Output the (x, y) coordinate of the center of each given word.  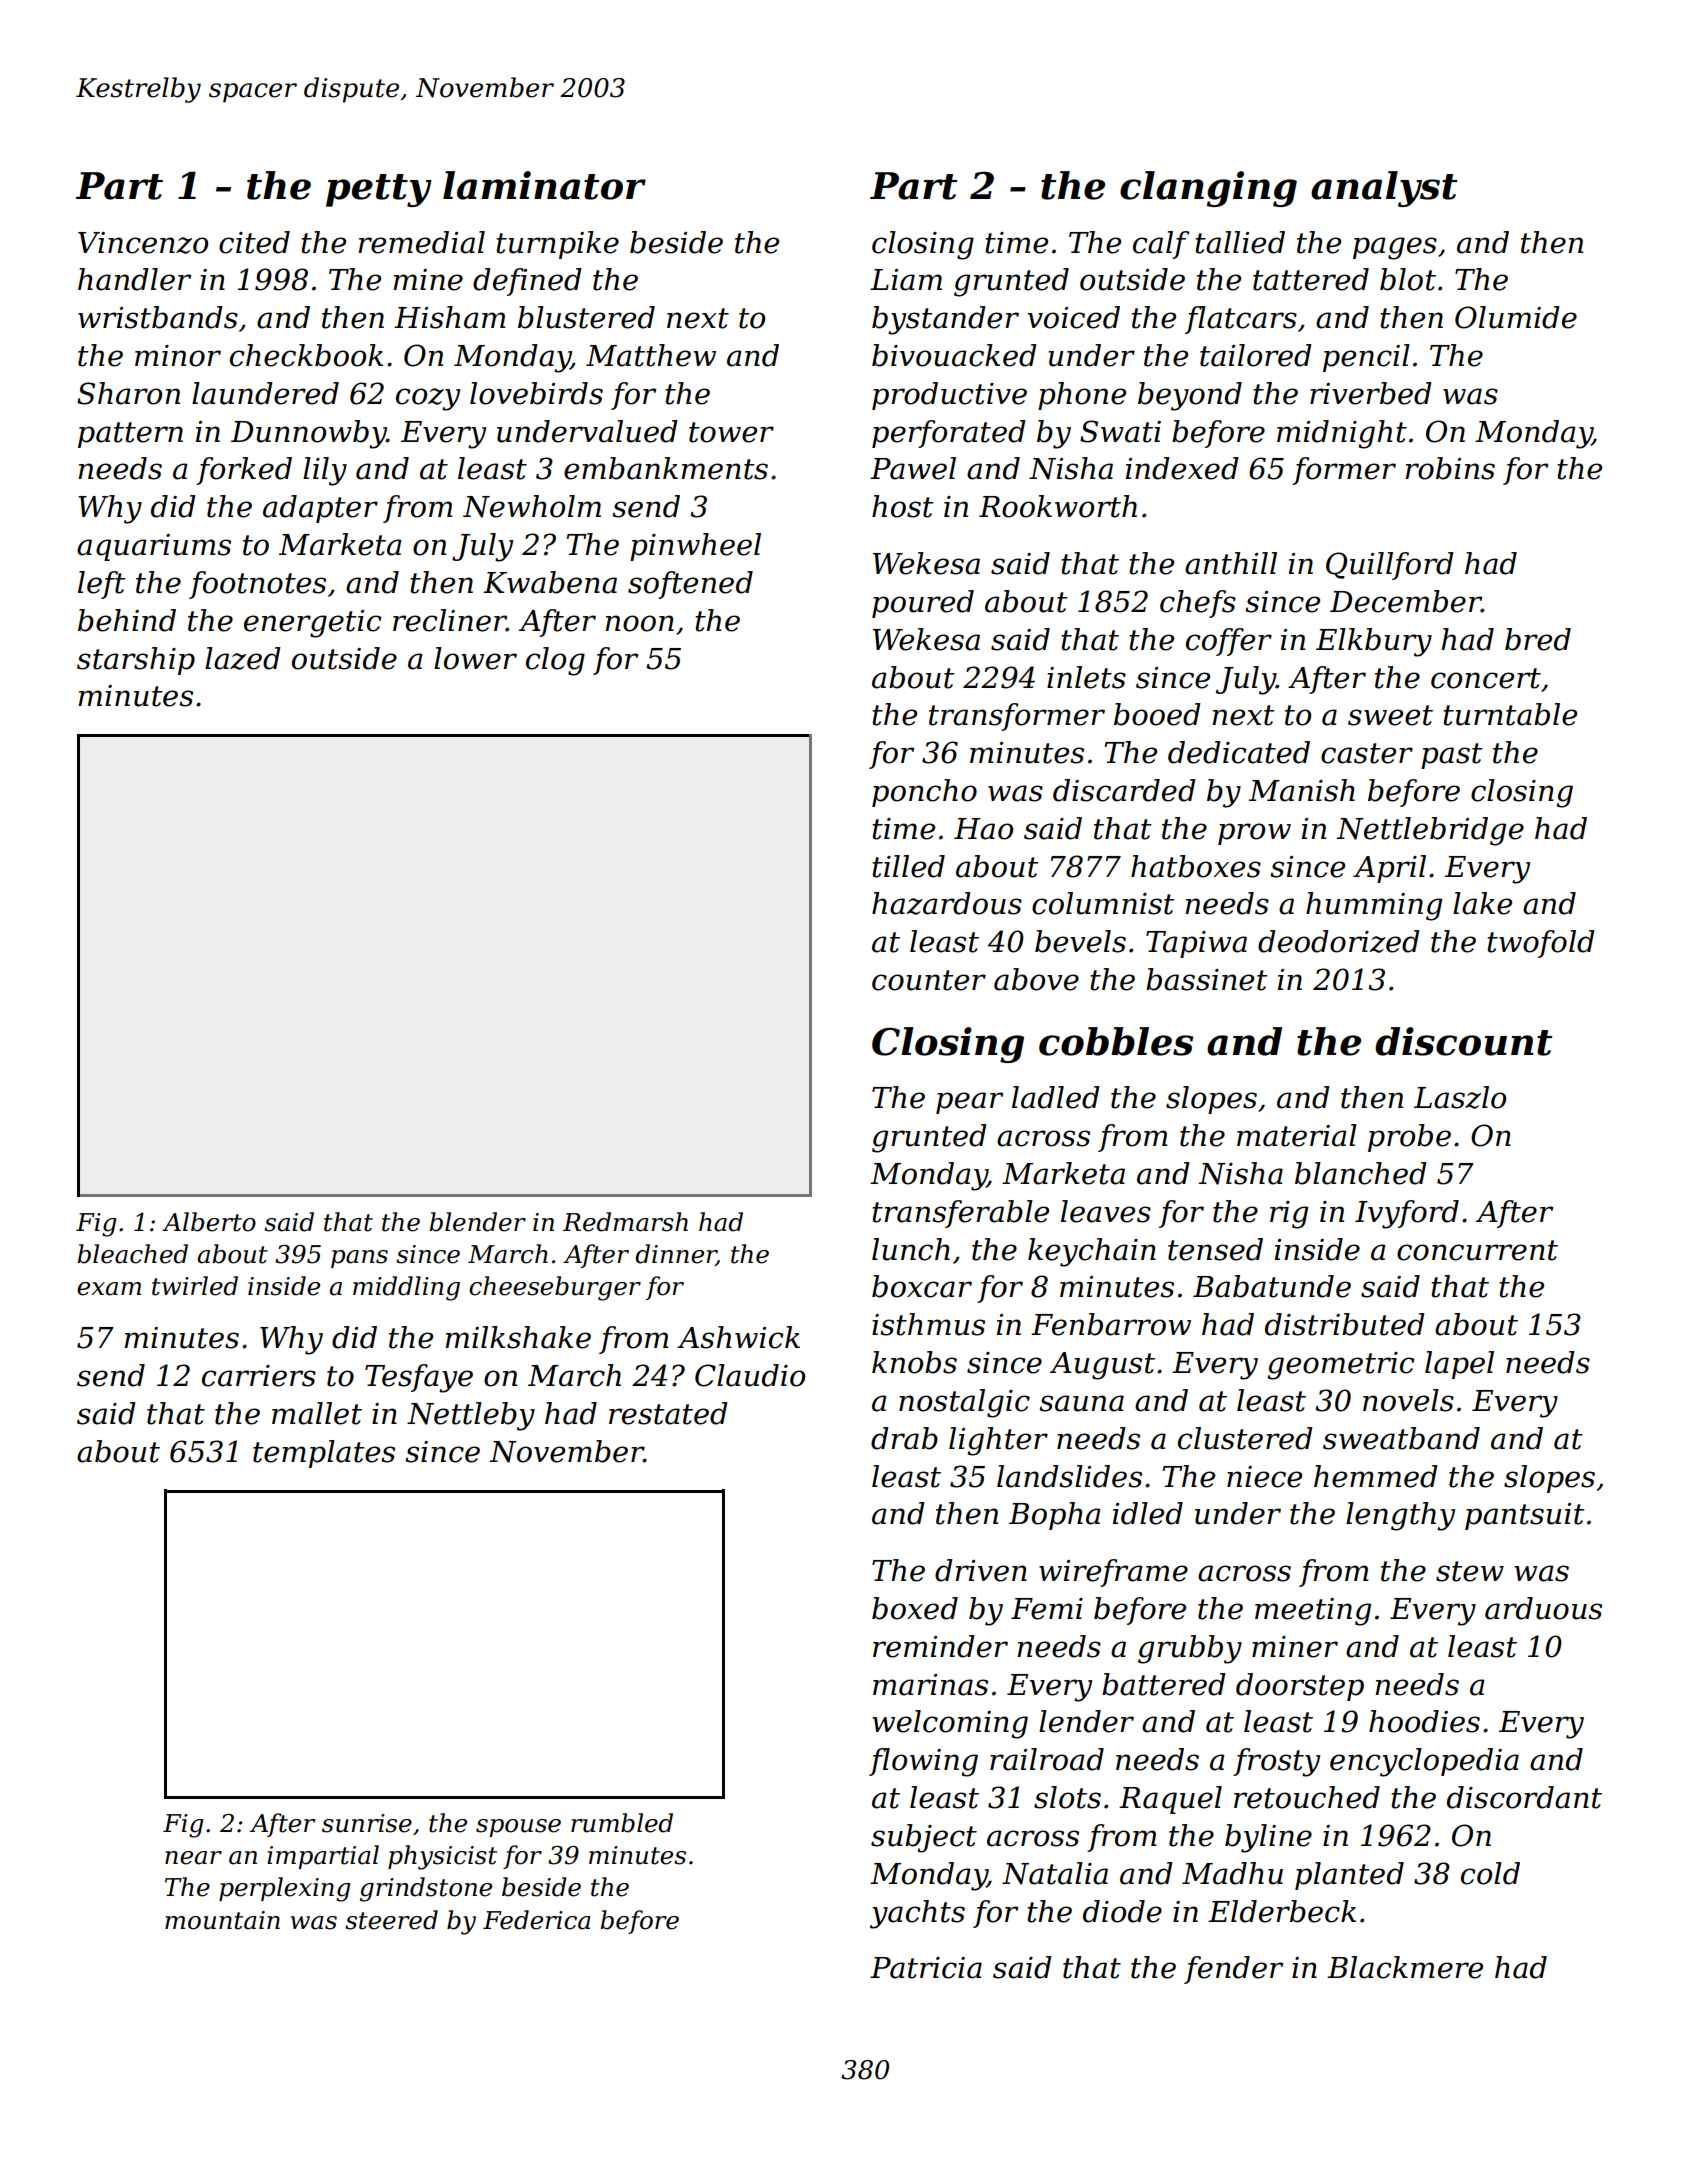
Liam (906, 280)
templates (324, 1454)
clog (555, 661)
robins (1450, 468)
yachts (917, 1914)
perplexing (285, 1889)
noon (639, 623)
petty (379, 190)
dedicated (1239, 752)
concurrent (1477, 1250)
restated (668, 1413)
